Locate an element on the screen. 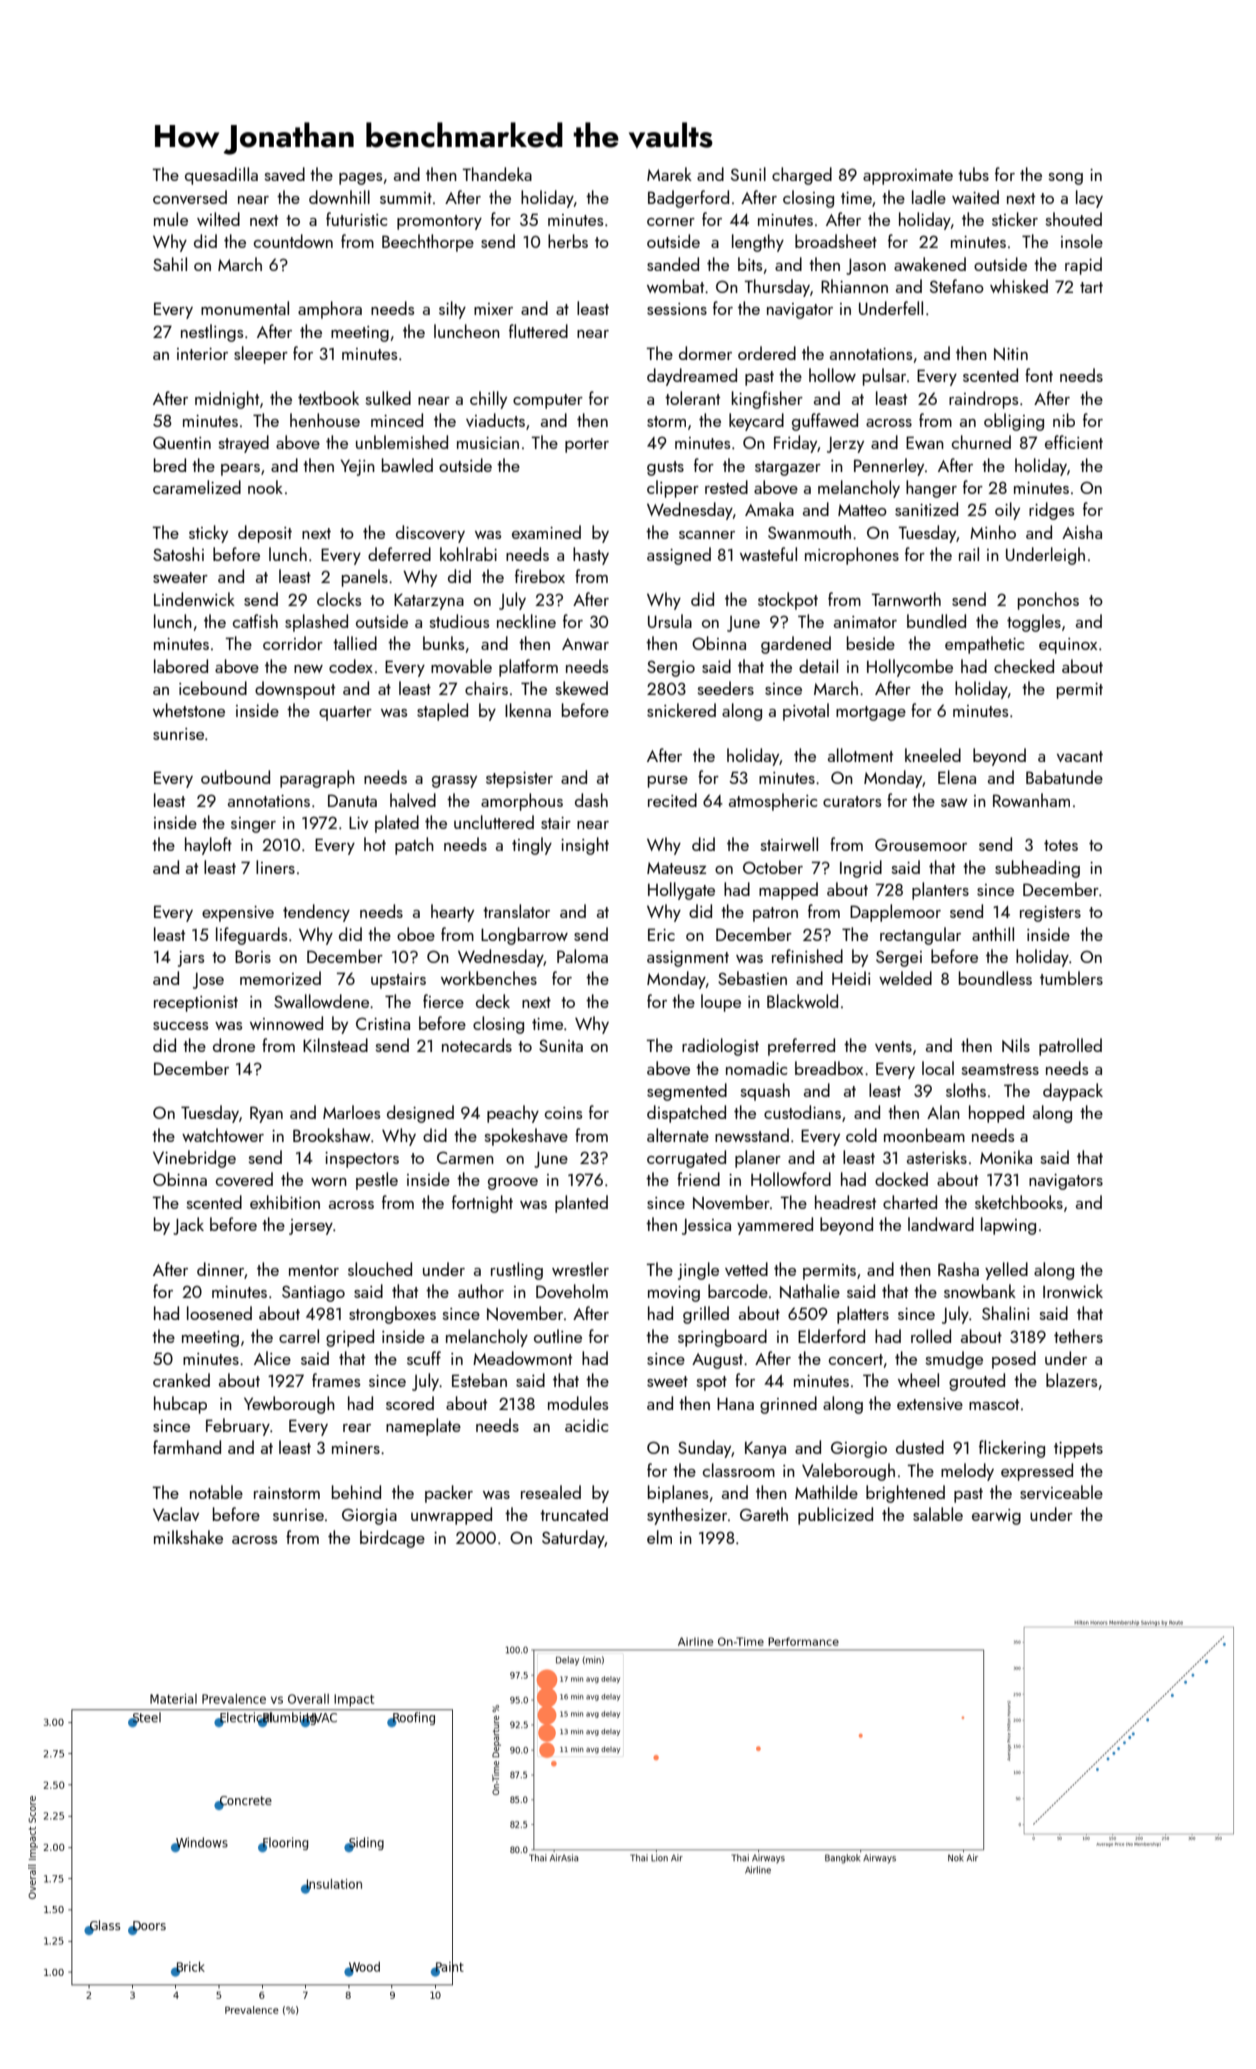 This screenshot has width=1256, height=2069. griped is located at coordinates (350, 1338).
